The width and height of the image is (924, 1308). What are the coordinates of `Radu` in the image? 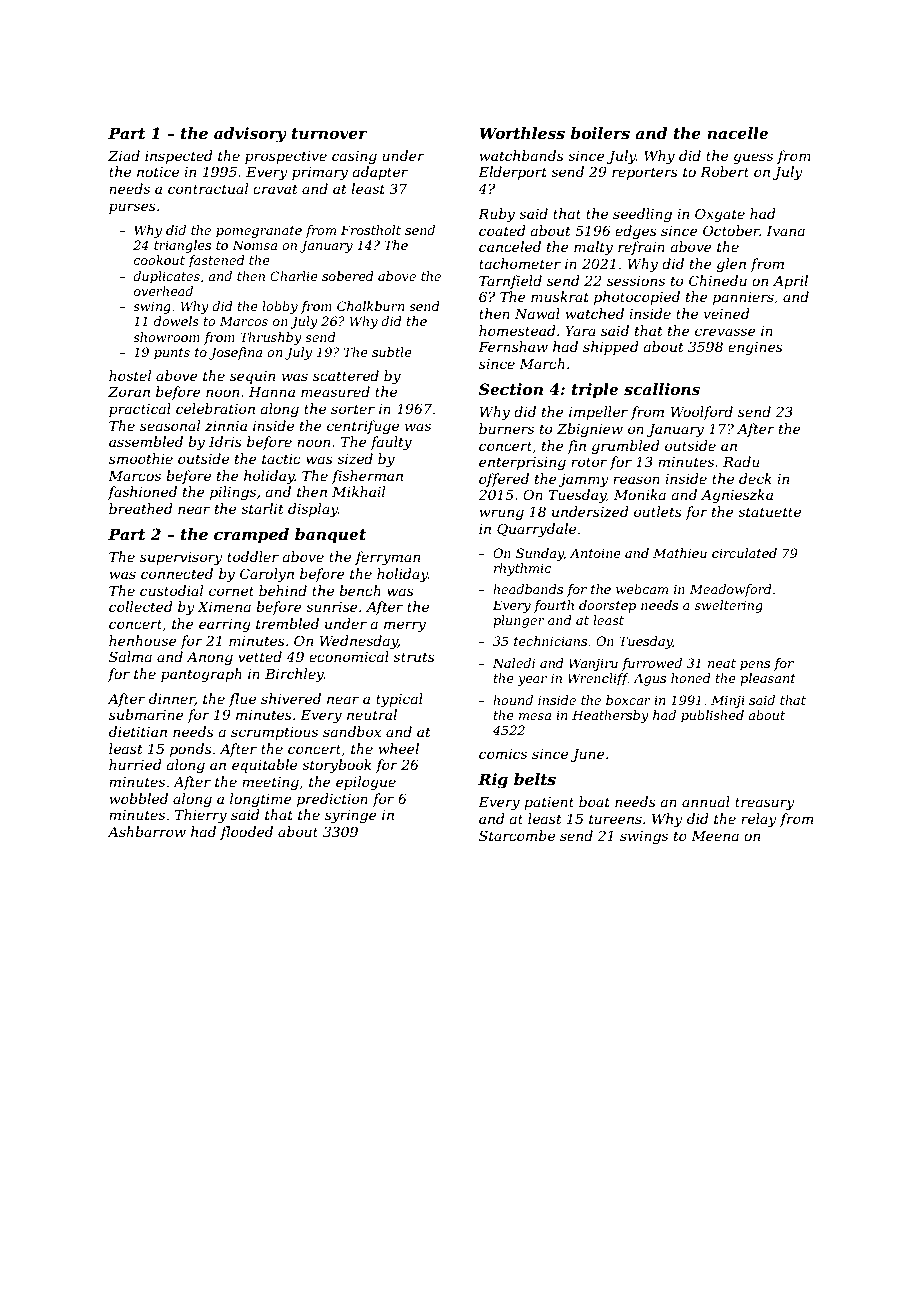 It's located at (741, 461).
